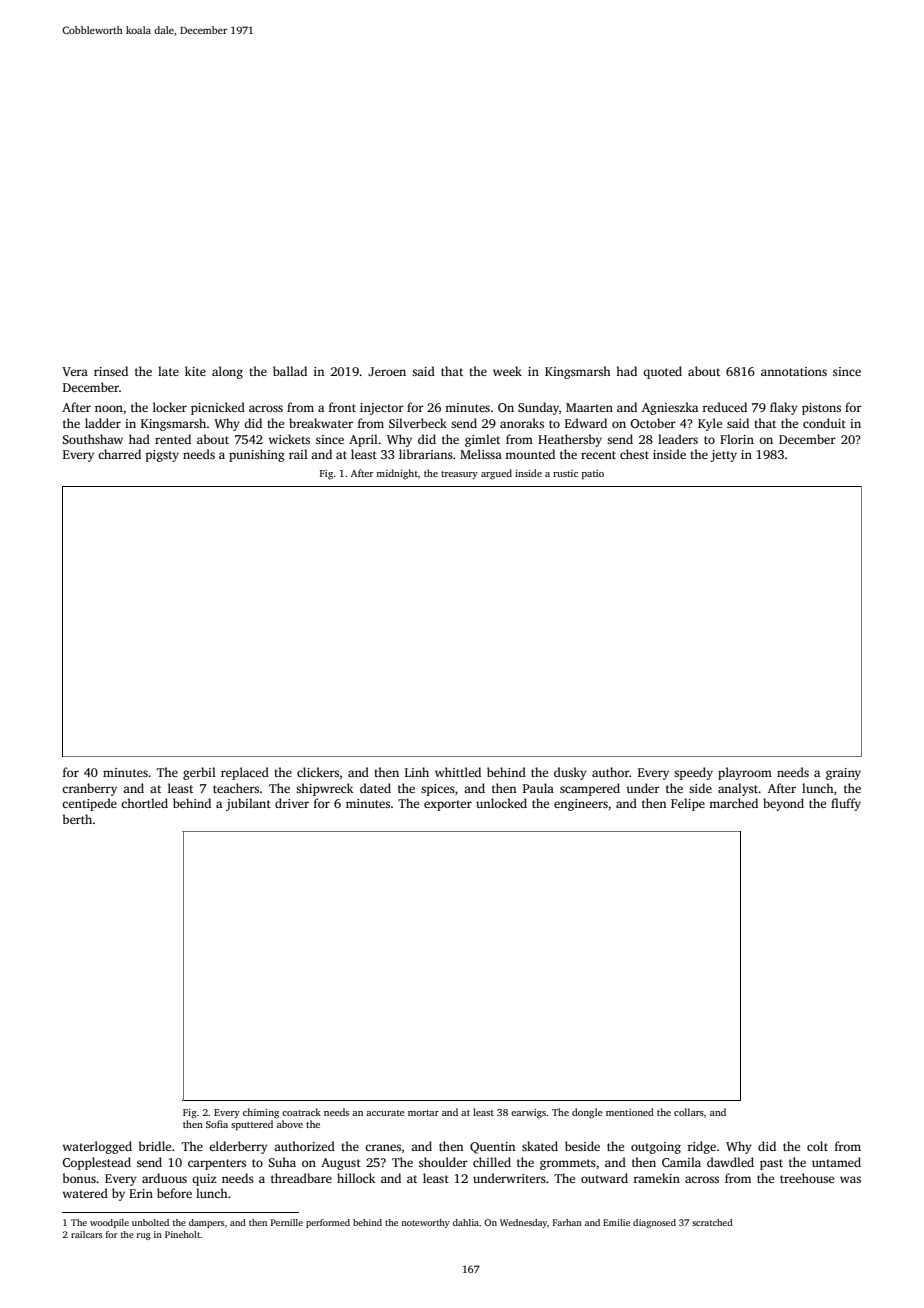 Image resolution: width=924 pixels, height=1308 pixels. What do you see at coordinates (417, 772) in the screenshot?
I see `Linh` at bounding box center [417, 772].
